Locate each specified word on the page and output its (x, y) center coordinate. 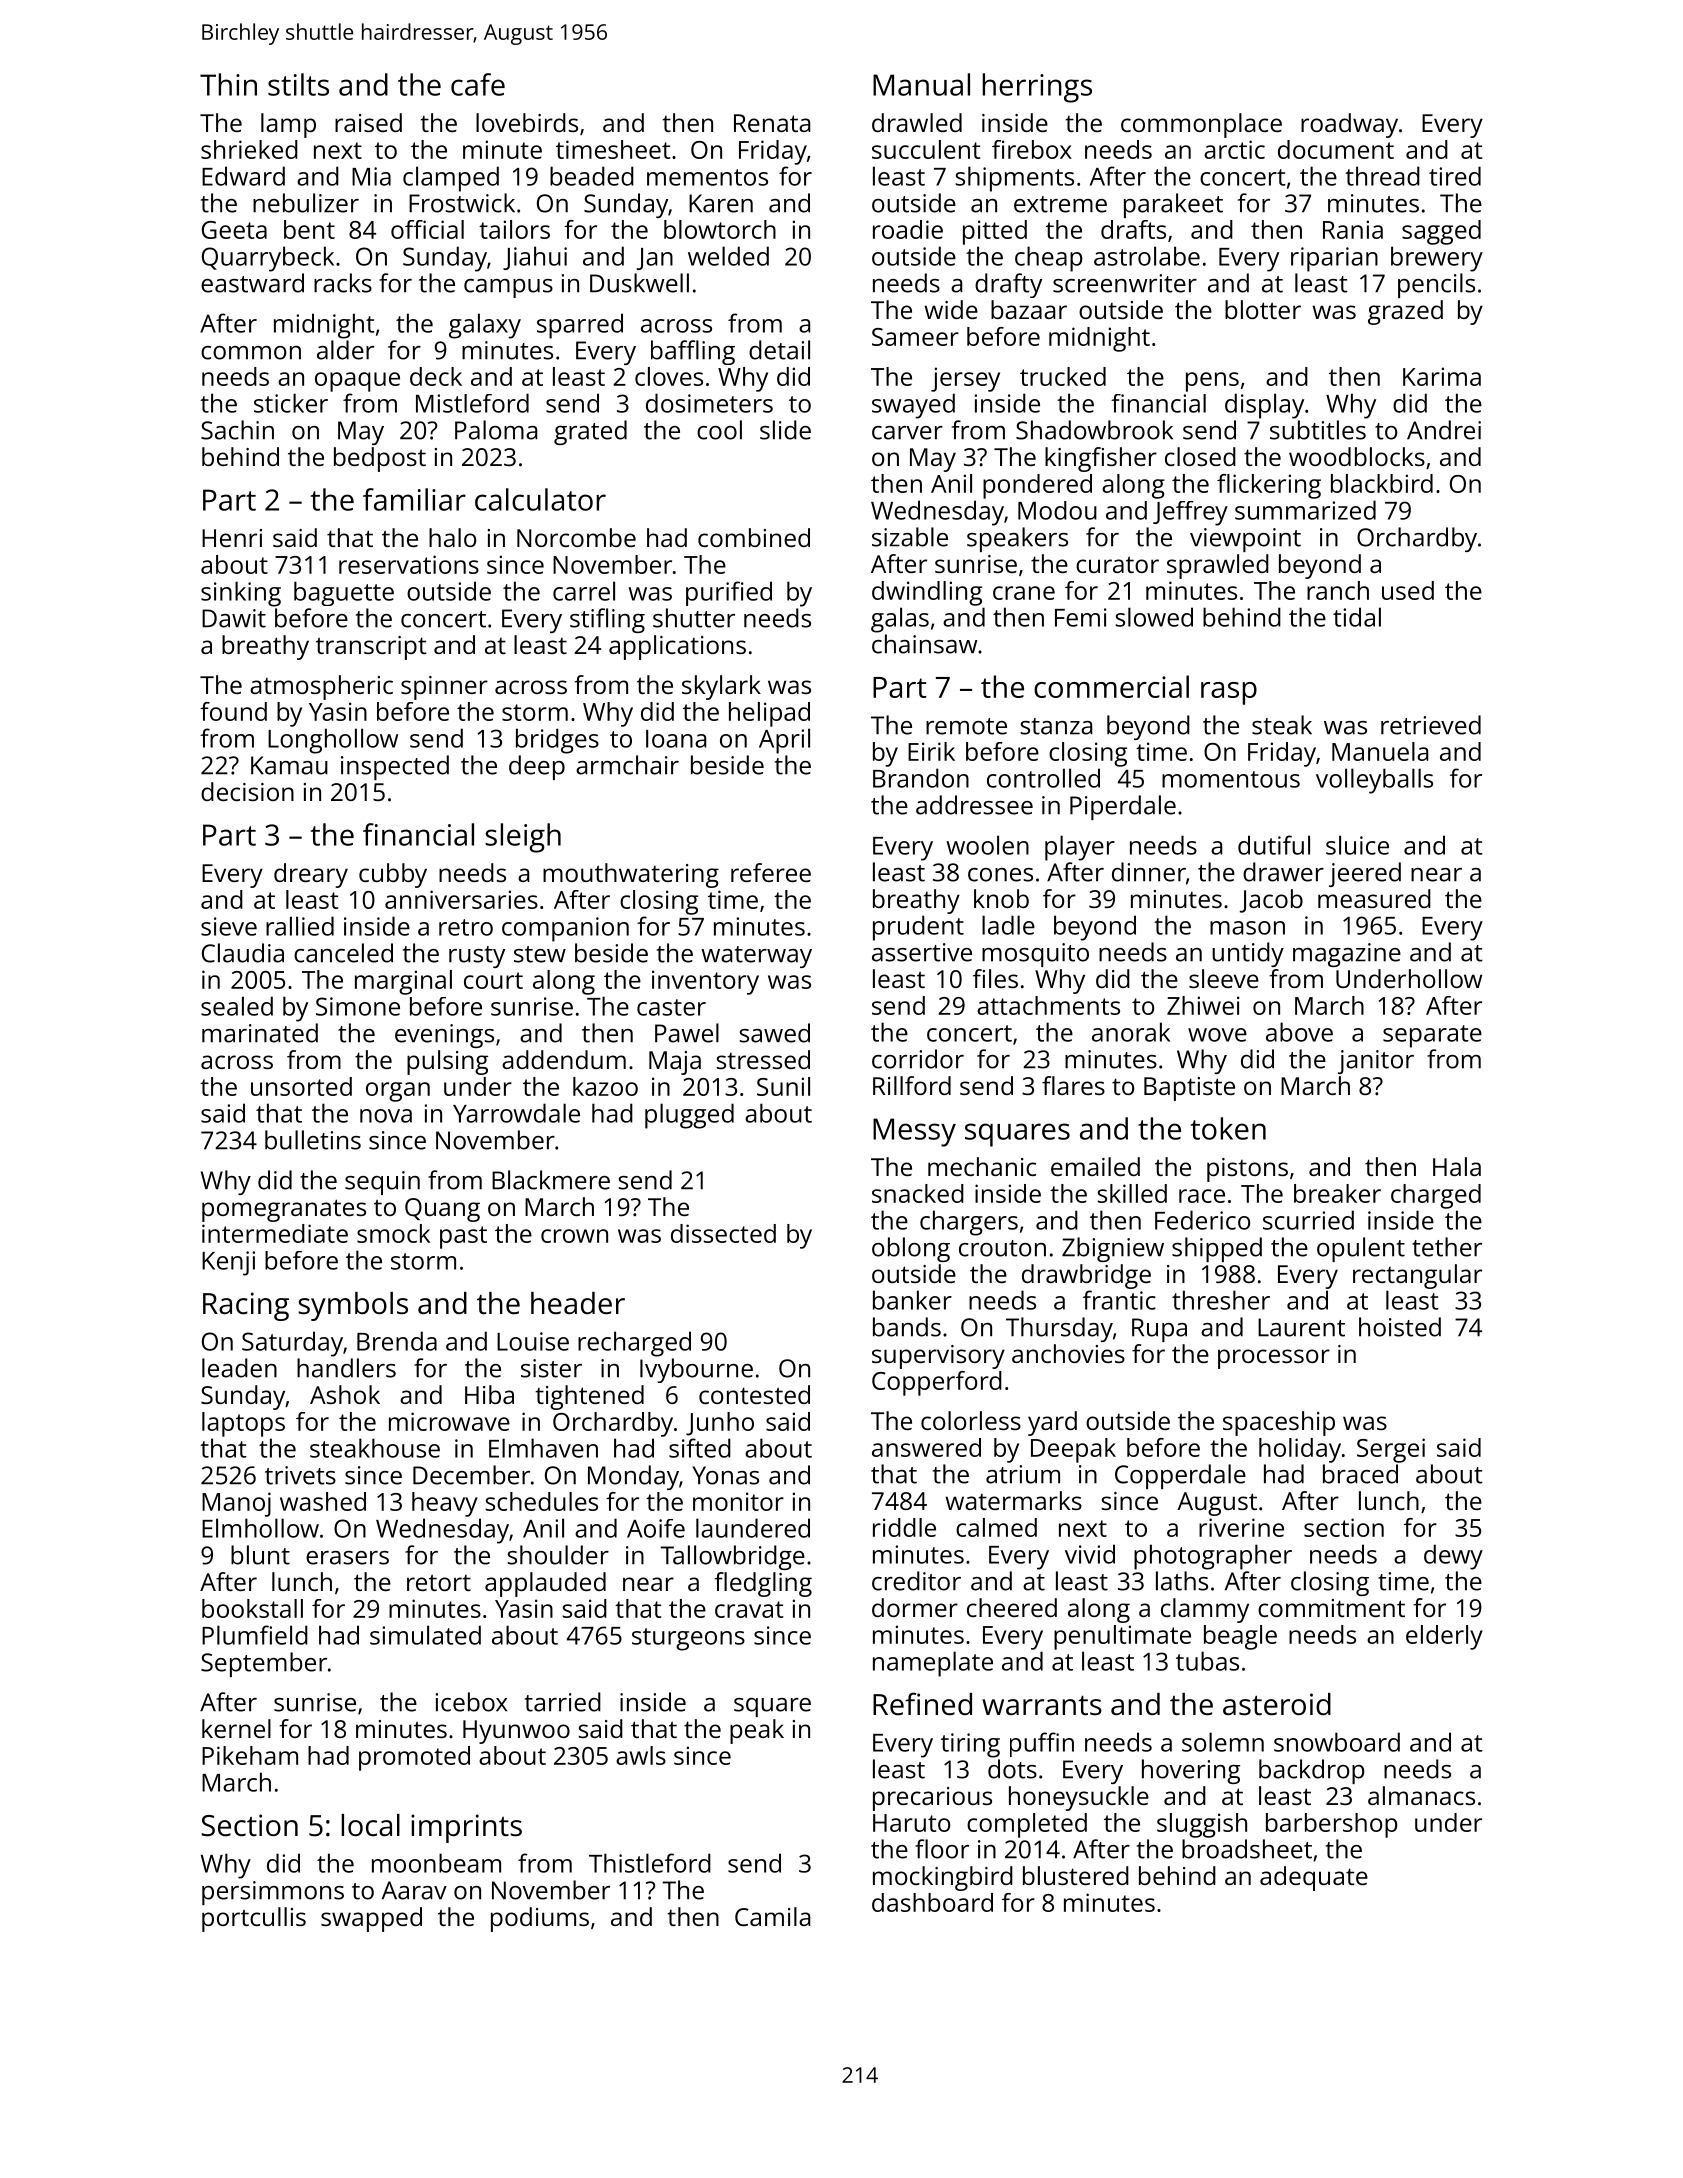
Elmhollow (260, 1528)
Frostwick (462, 203)
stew (540, 954)
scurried (1308, 1220)
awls (641, 1755)
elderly (1444, 1637)
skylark (721, 687)
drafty (1008, 285)
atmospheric (321, 687)
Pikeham (250, 1755)
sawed (774, 1033)
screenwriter (1125, 283)
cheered (1012, 1607)
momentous (1231, 779)
